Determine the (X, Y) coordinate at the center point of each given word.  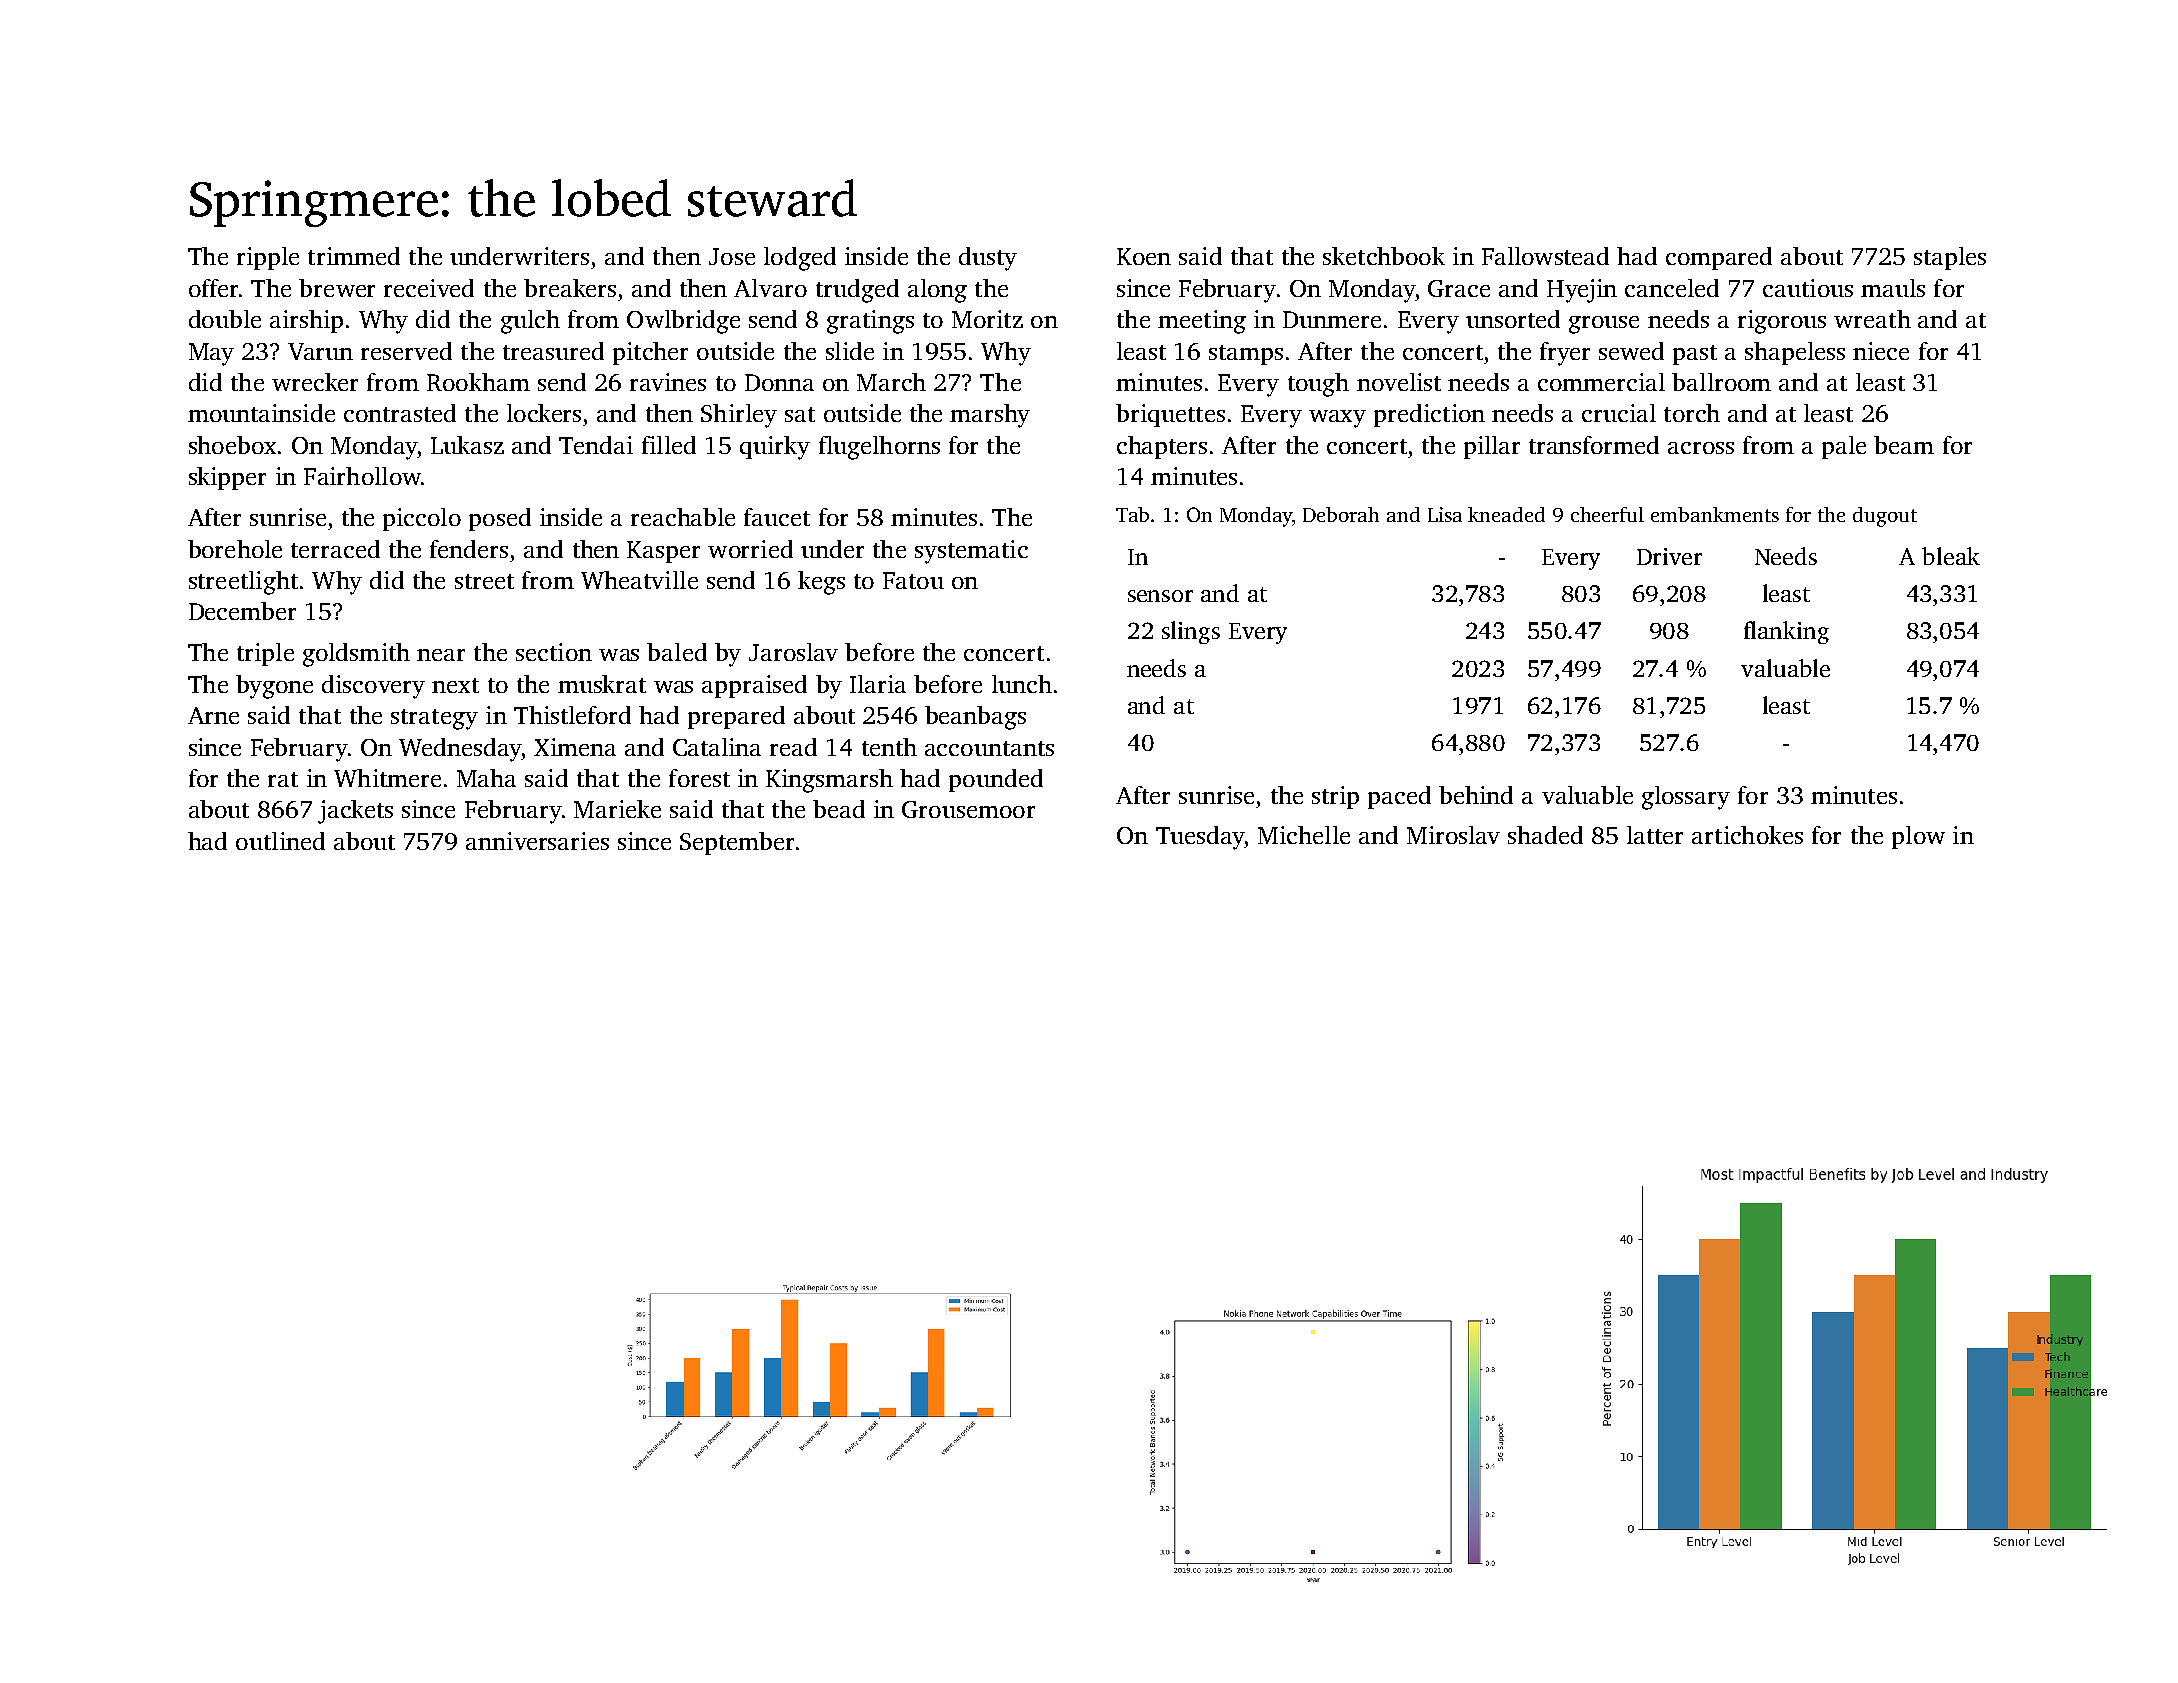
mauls (1893, 288)
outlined (280, 841)
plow (1918, 837)
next (455, 685)
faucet (777, 517)
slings (1191, 632)
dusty (988, 259)
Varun (320, 351)
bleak (1951, 556)
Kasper (663, 552)
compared (1719, 258)
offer (213, 288)
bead (839, 809)
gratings (870, 322)
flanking (1786, 632)
